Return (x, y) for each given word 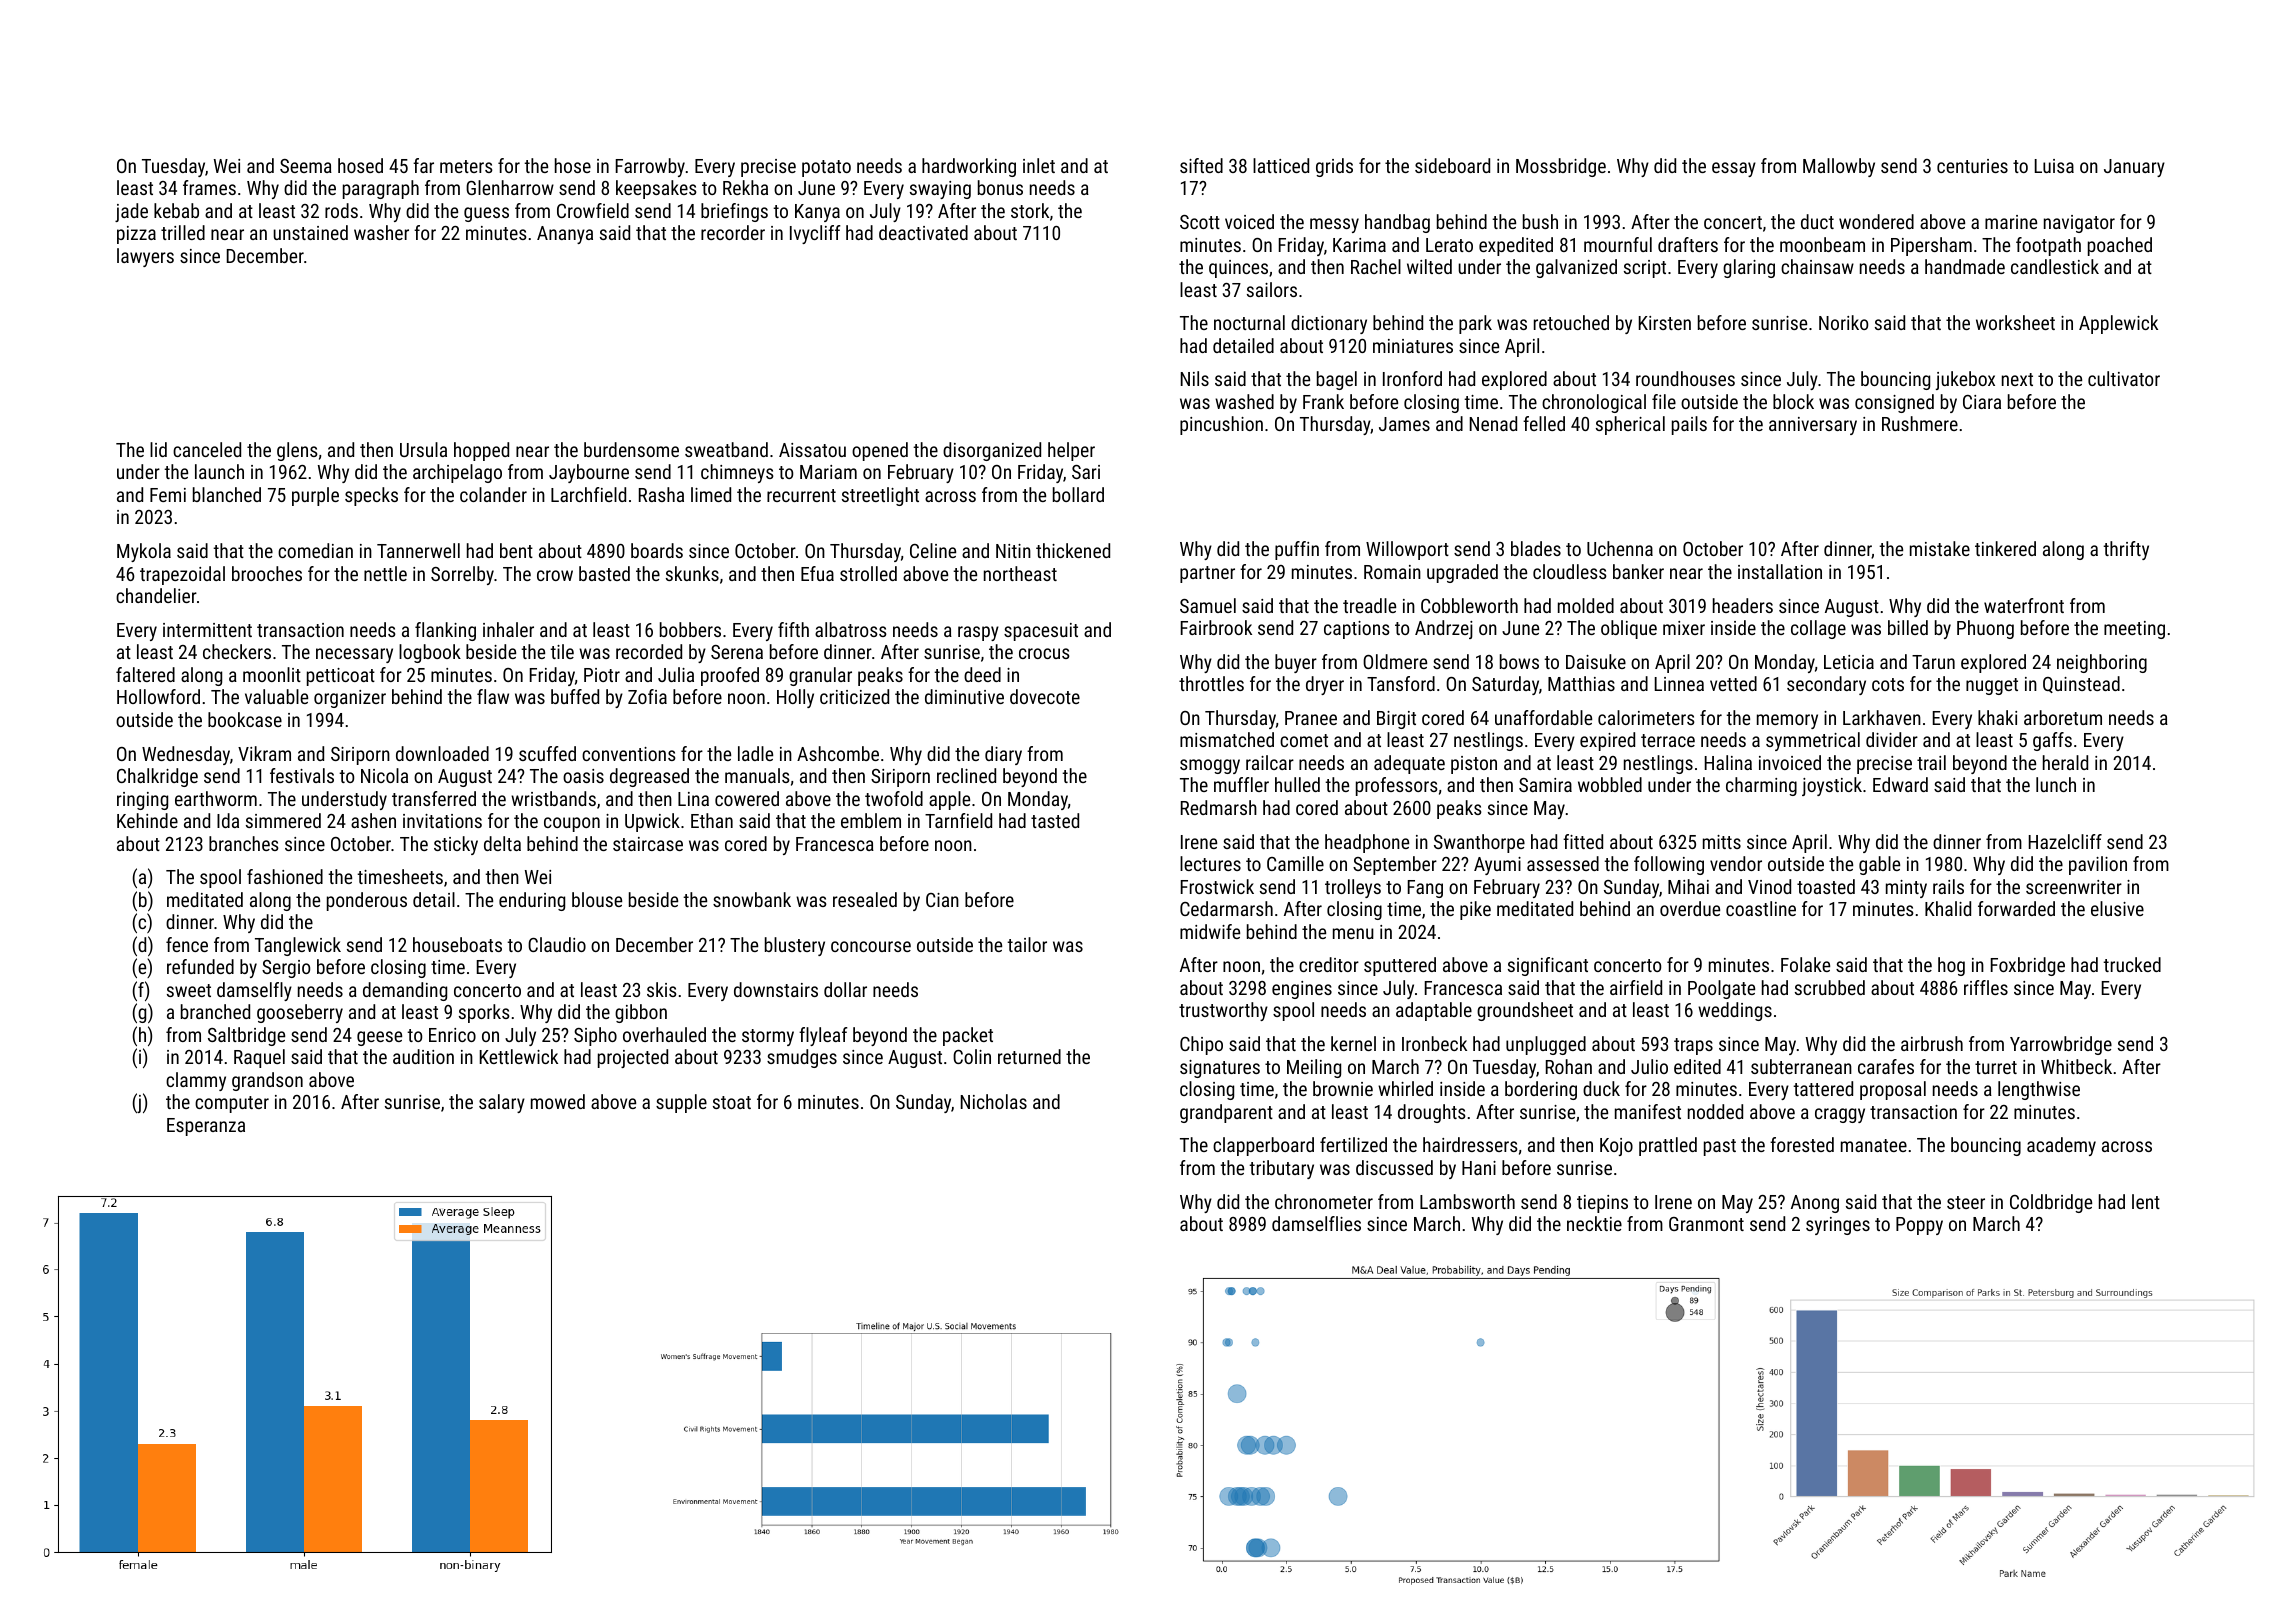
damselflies (1316, 1223)
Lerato (1449, 245)
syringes (1838, 1226)
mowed (558, 1101)
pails (1689, 425)
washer (381, 232)
